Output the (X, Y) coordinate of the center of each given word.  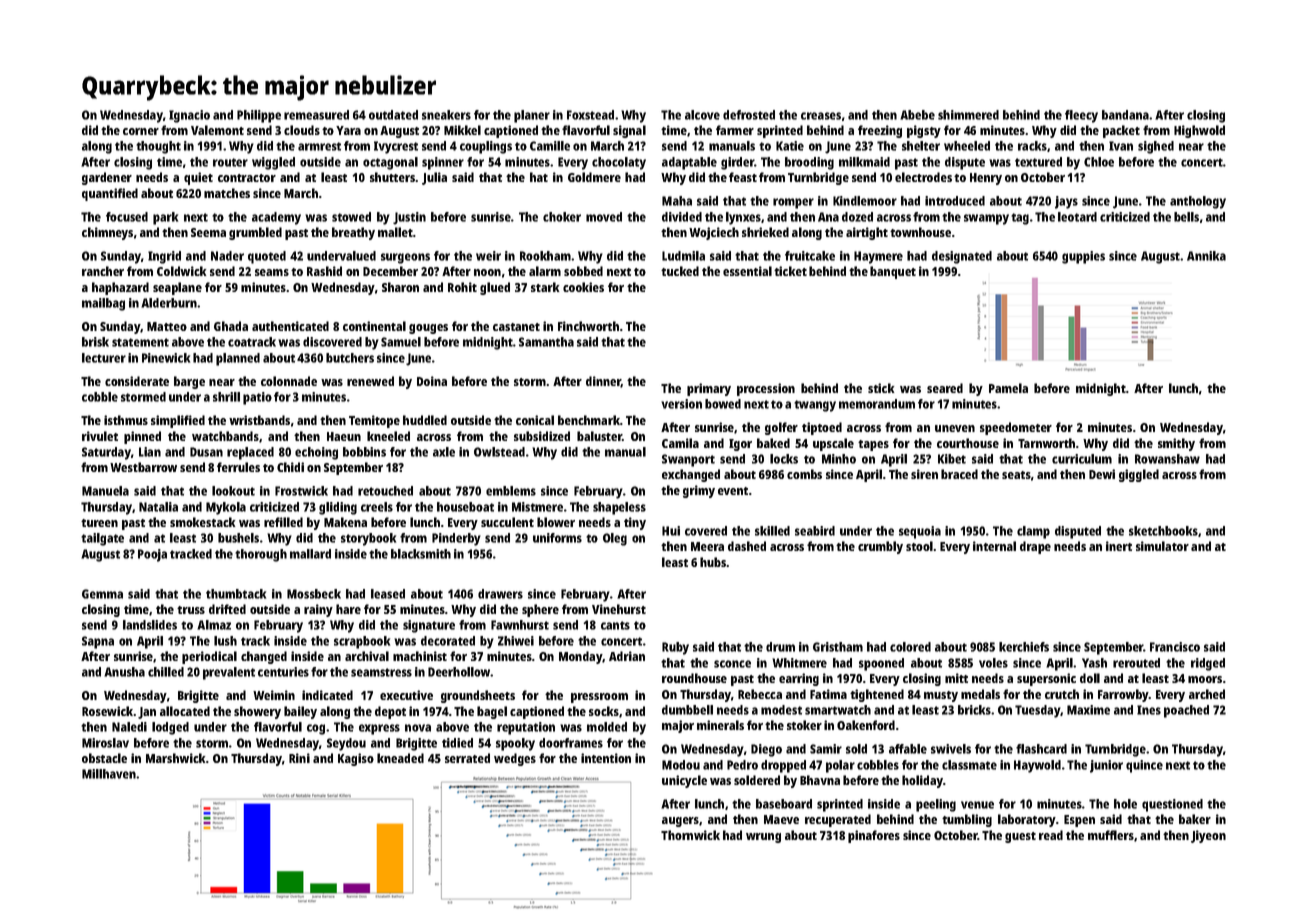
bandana (1125, 115)
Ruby (675, 648)
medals (980, 694)
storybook (368, 539)
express (379, 729)
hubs (713, 562)
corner (141, 131)
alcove (702, 115)
